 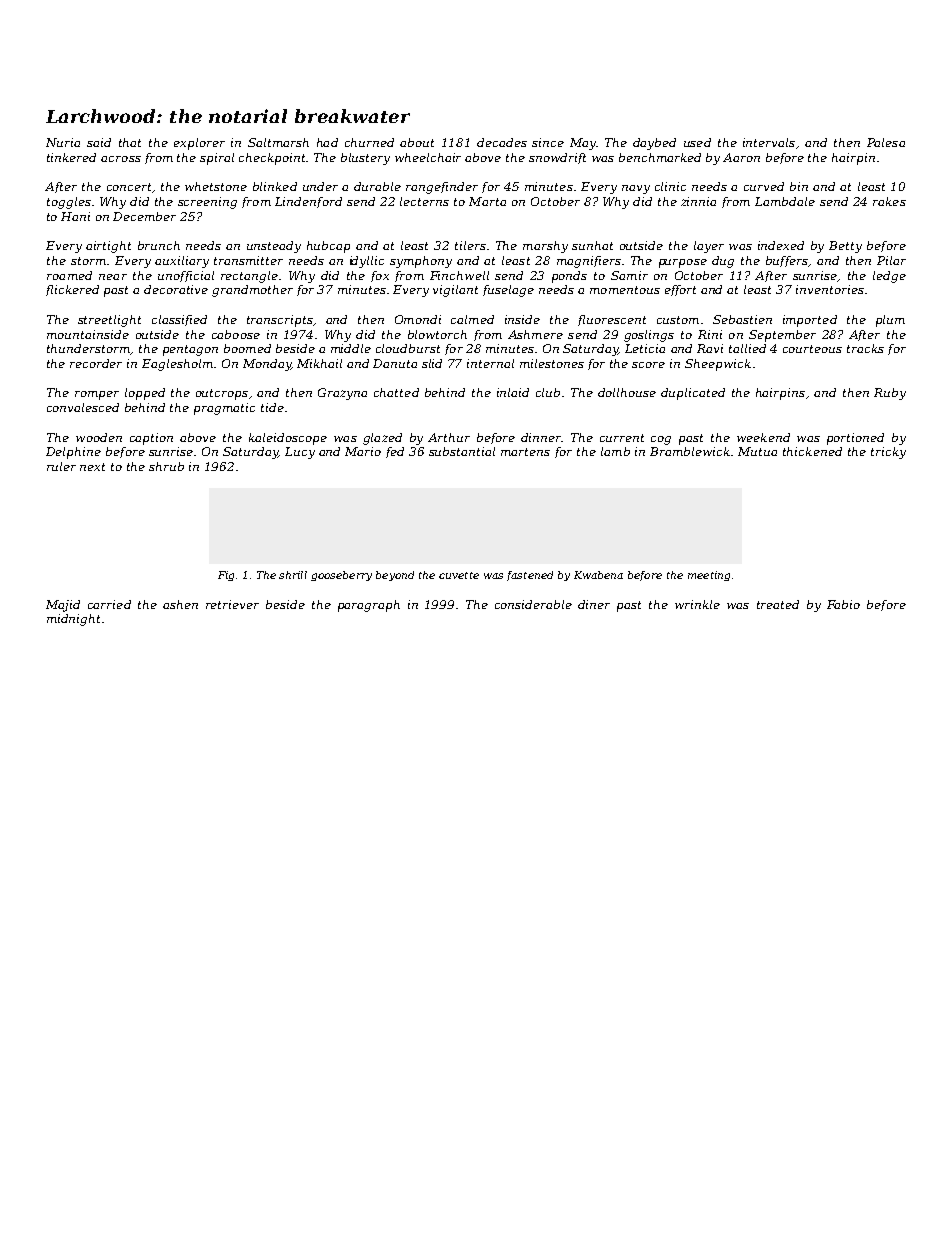 What do you see at coordinates (533, 604) in the document?
I see `considerable` at bounding box center [533, 604].
